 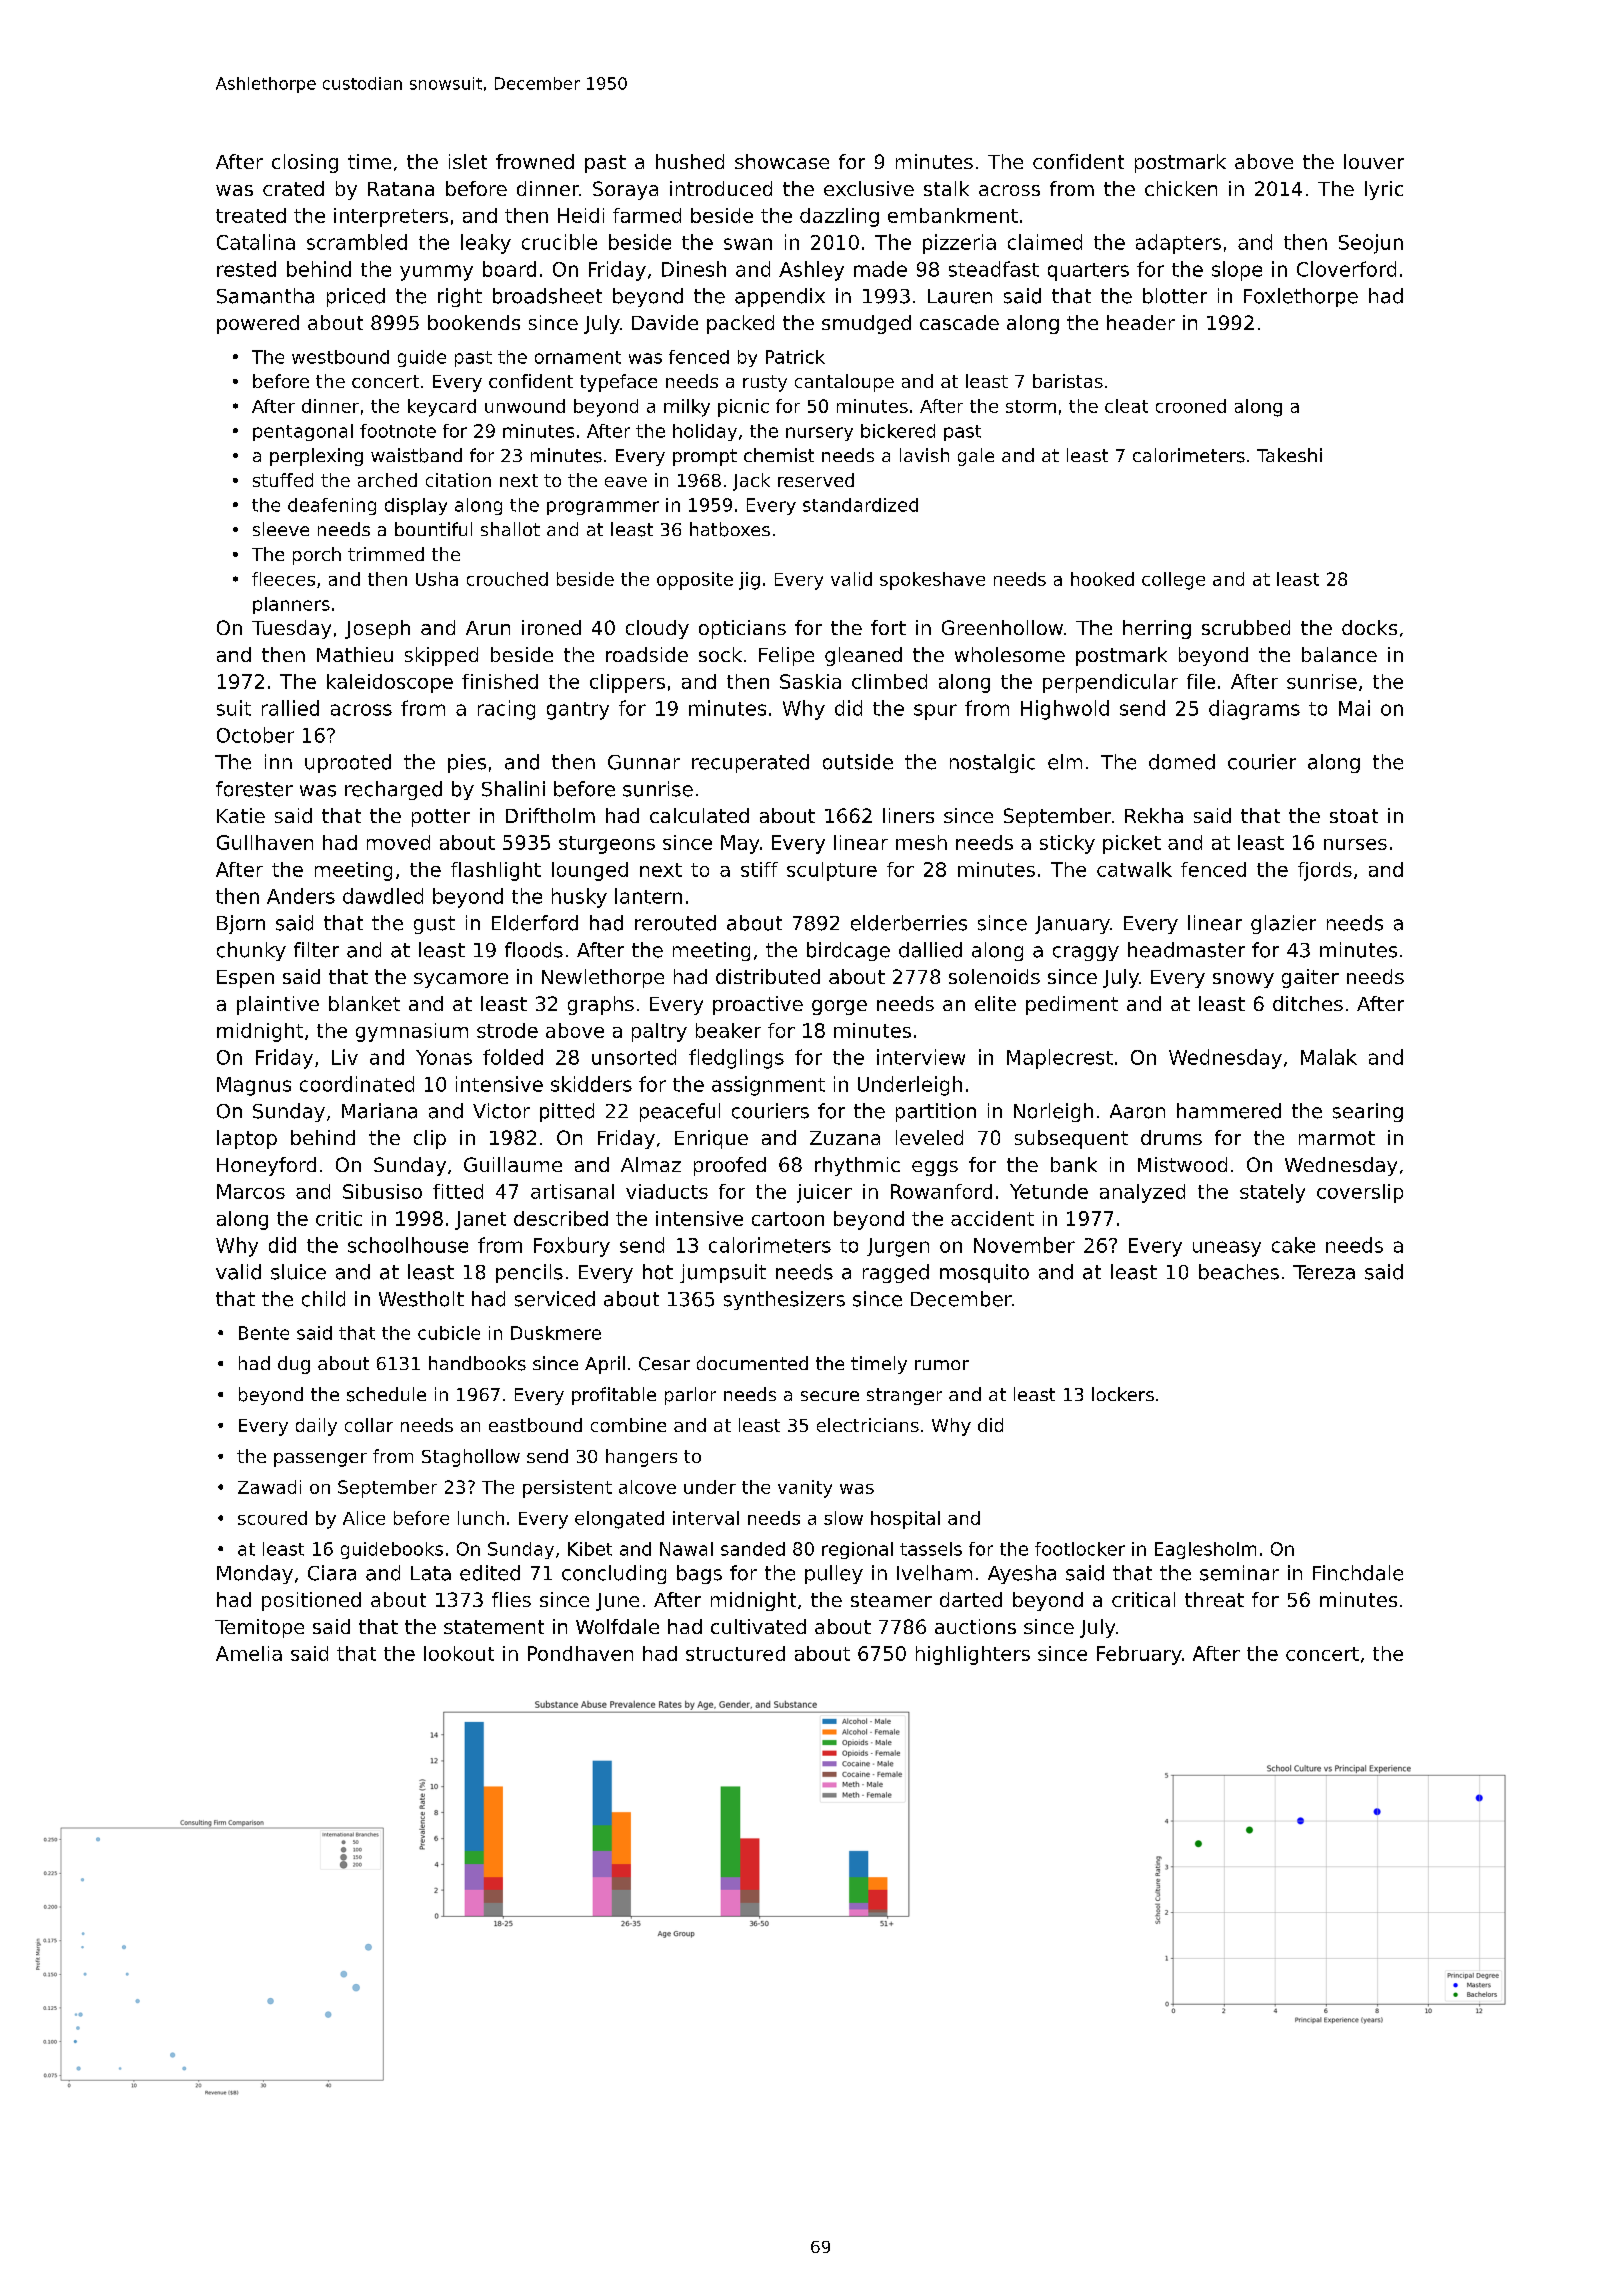 I want to click on coverslip, so click(x=1360, y=1193).
